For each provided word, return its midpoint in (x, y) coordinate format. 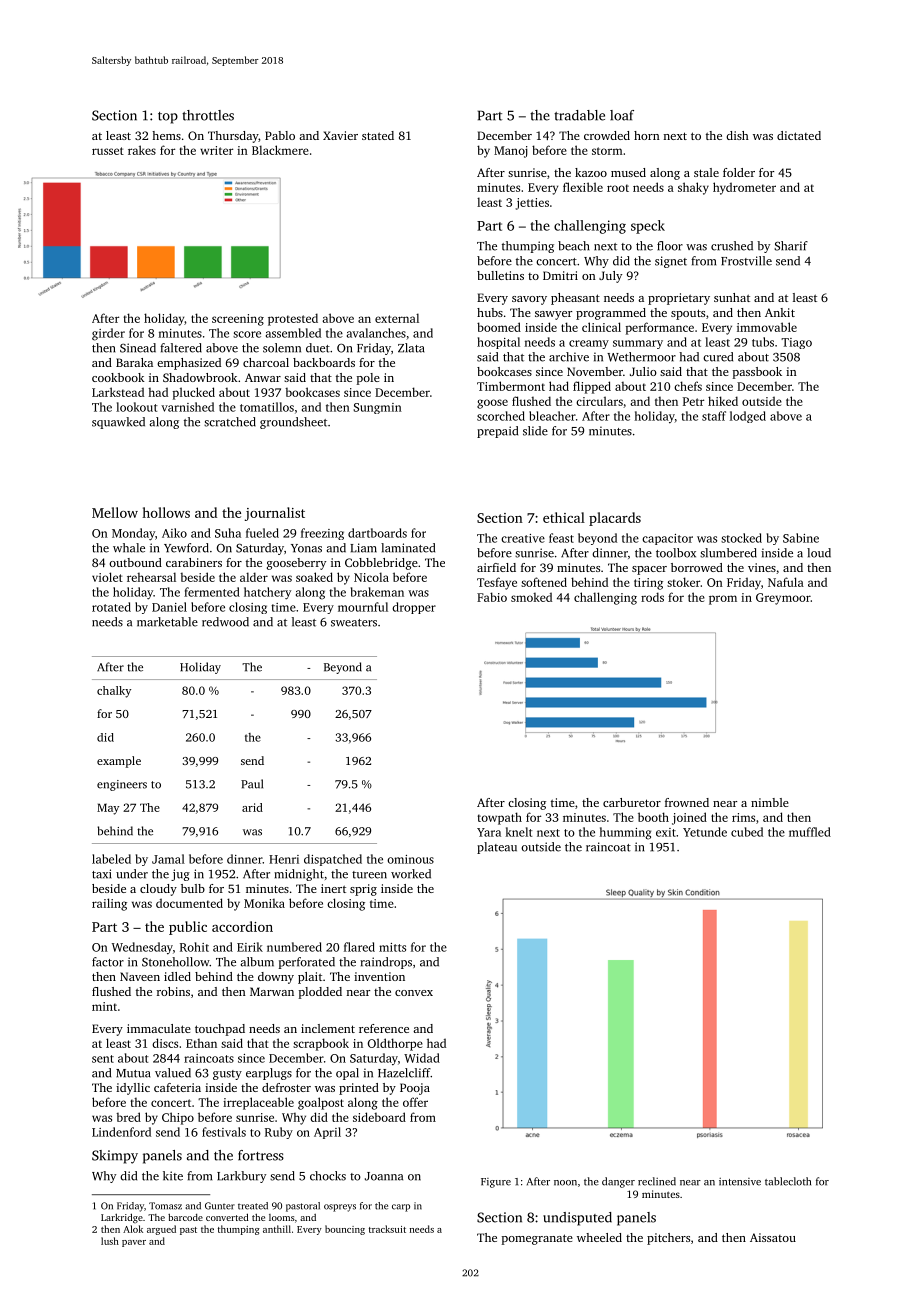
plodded (320, 993)
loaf (622, 115)
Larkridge (122, 1218)
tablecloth (788, 1181)
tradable (579, 115)
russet (108, 151)
